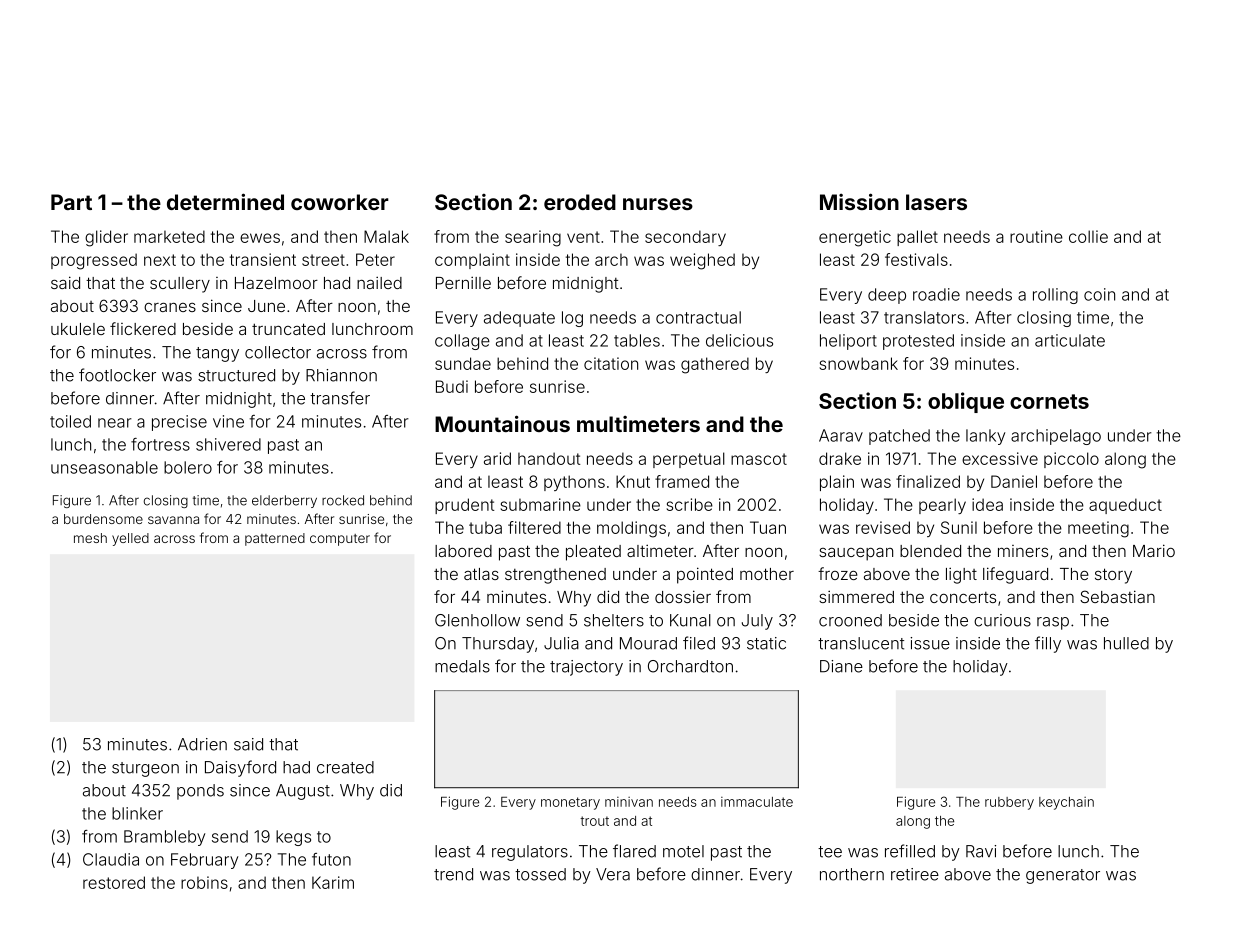 This document has width=1233, height=952. I want to click on generator, so click(1063, 876).
